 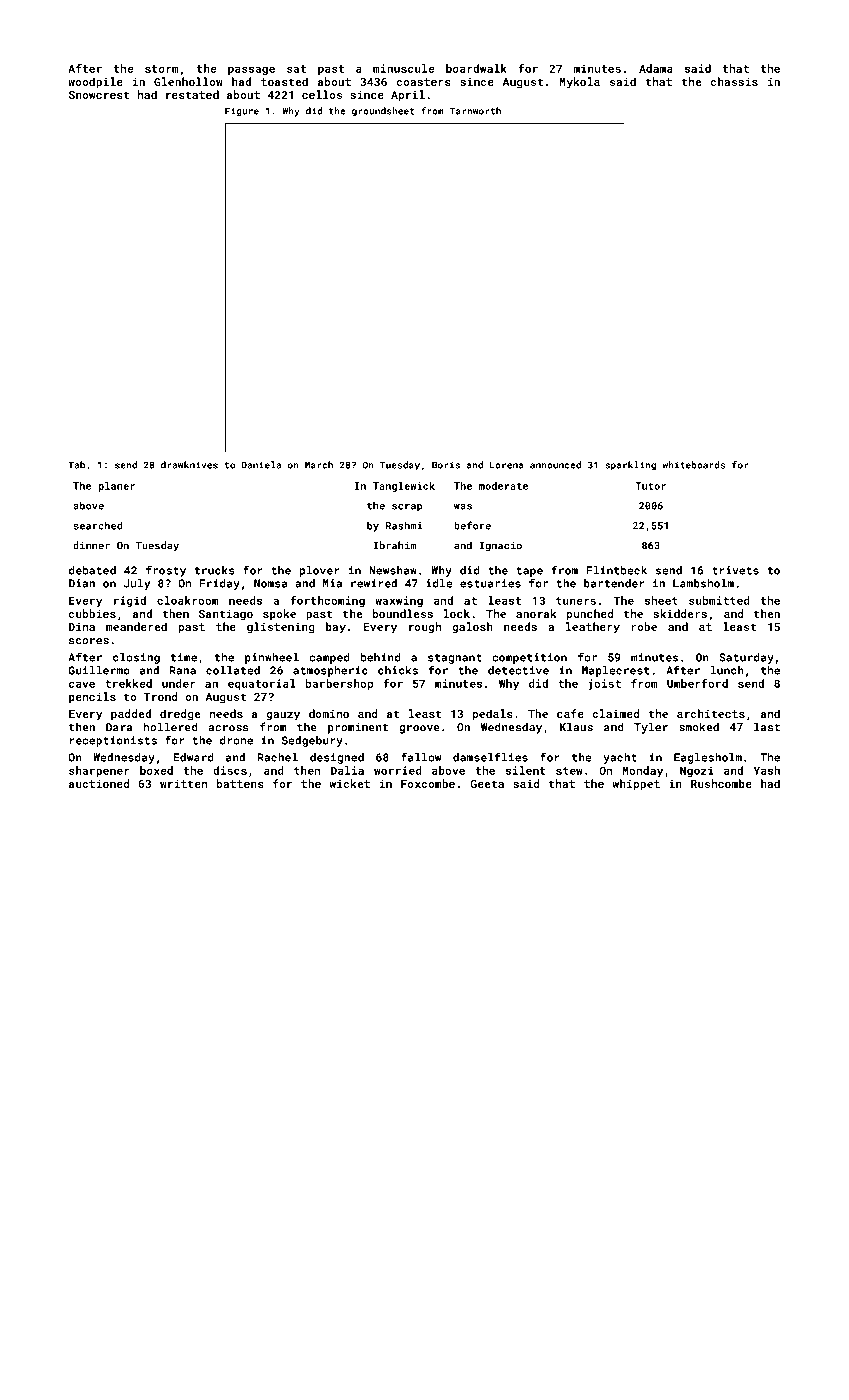 What do you see at coordinates (194, 757) in the image?
I see `Edward` at bounding box center [194, 757].
